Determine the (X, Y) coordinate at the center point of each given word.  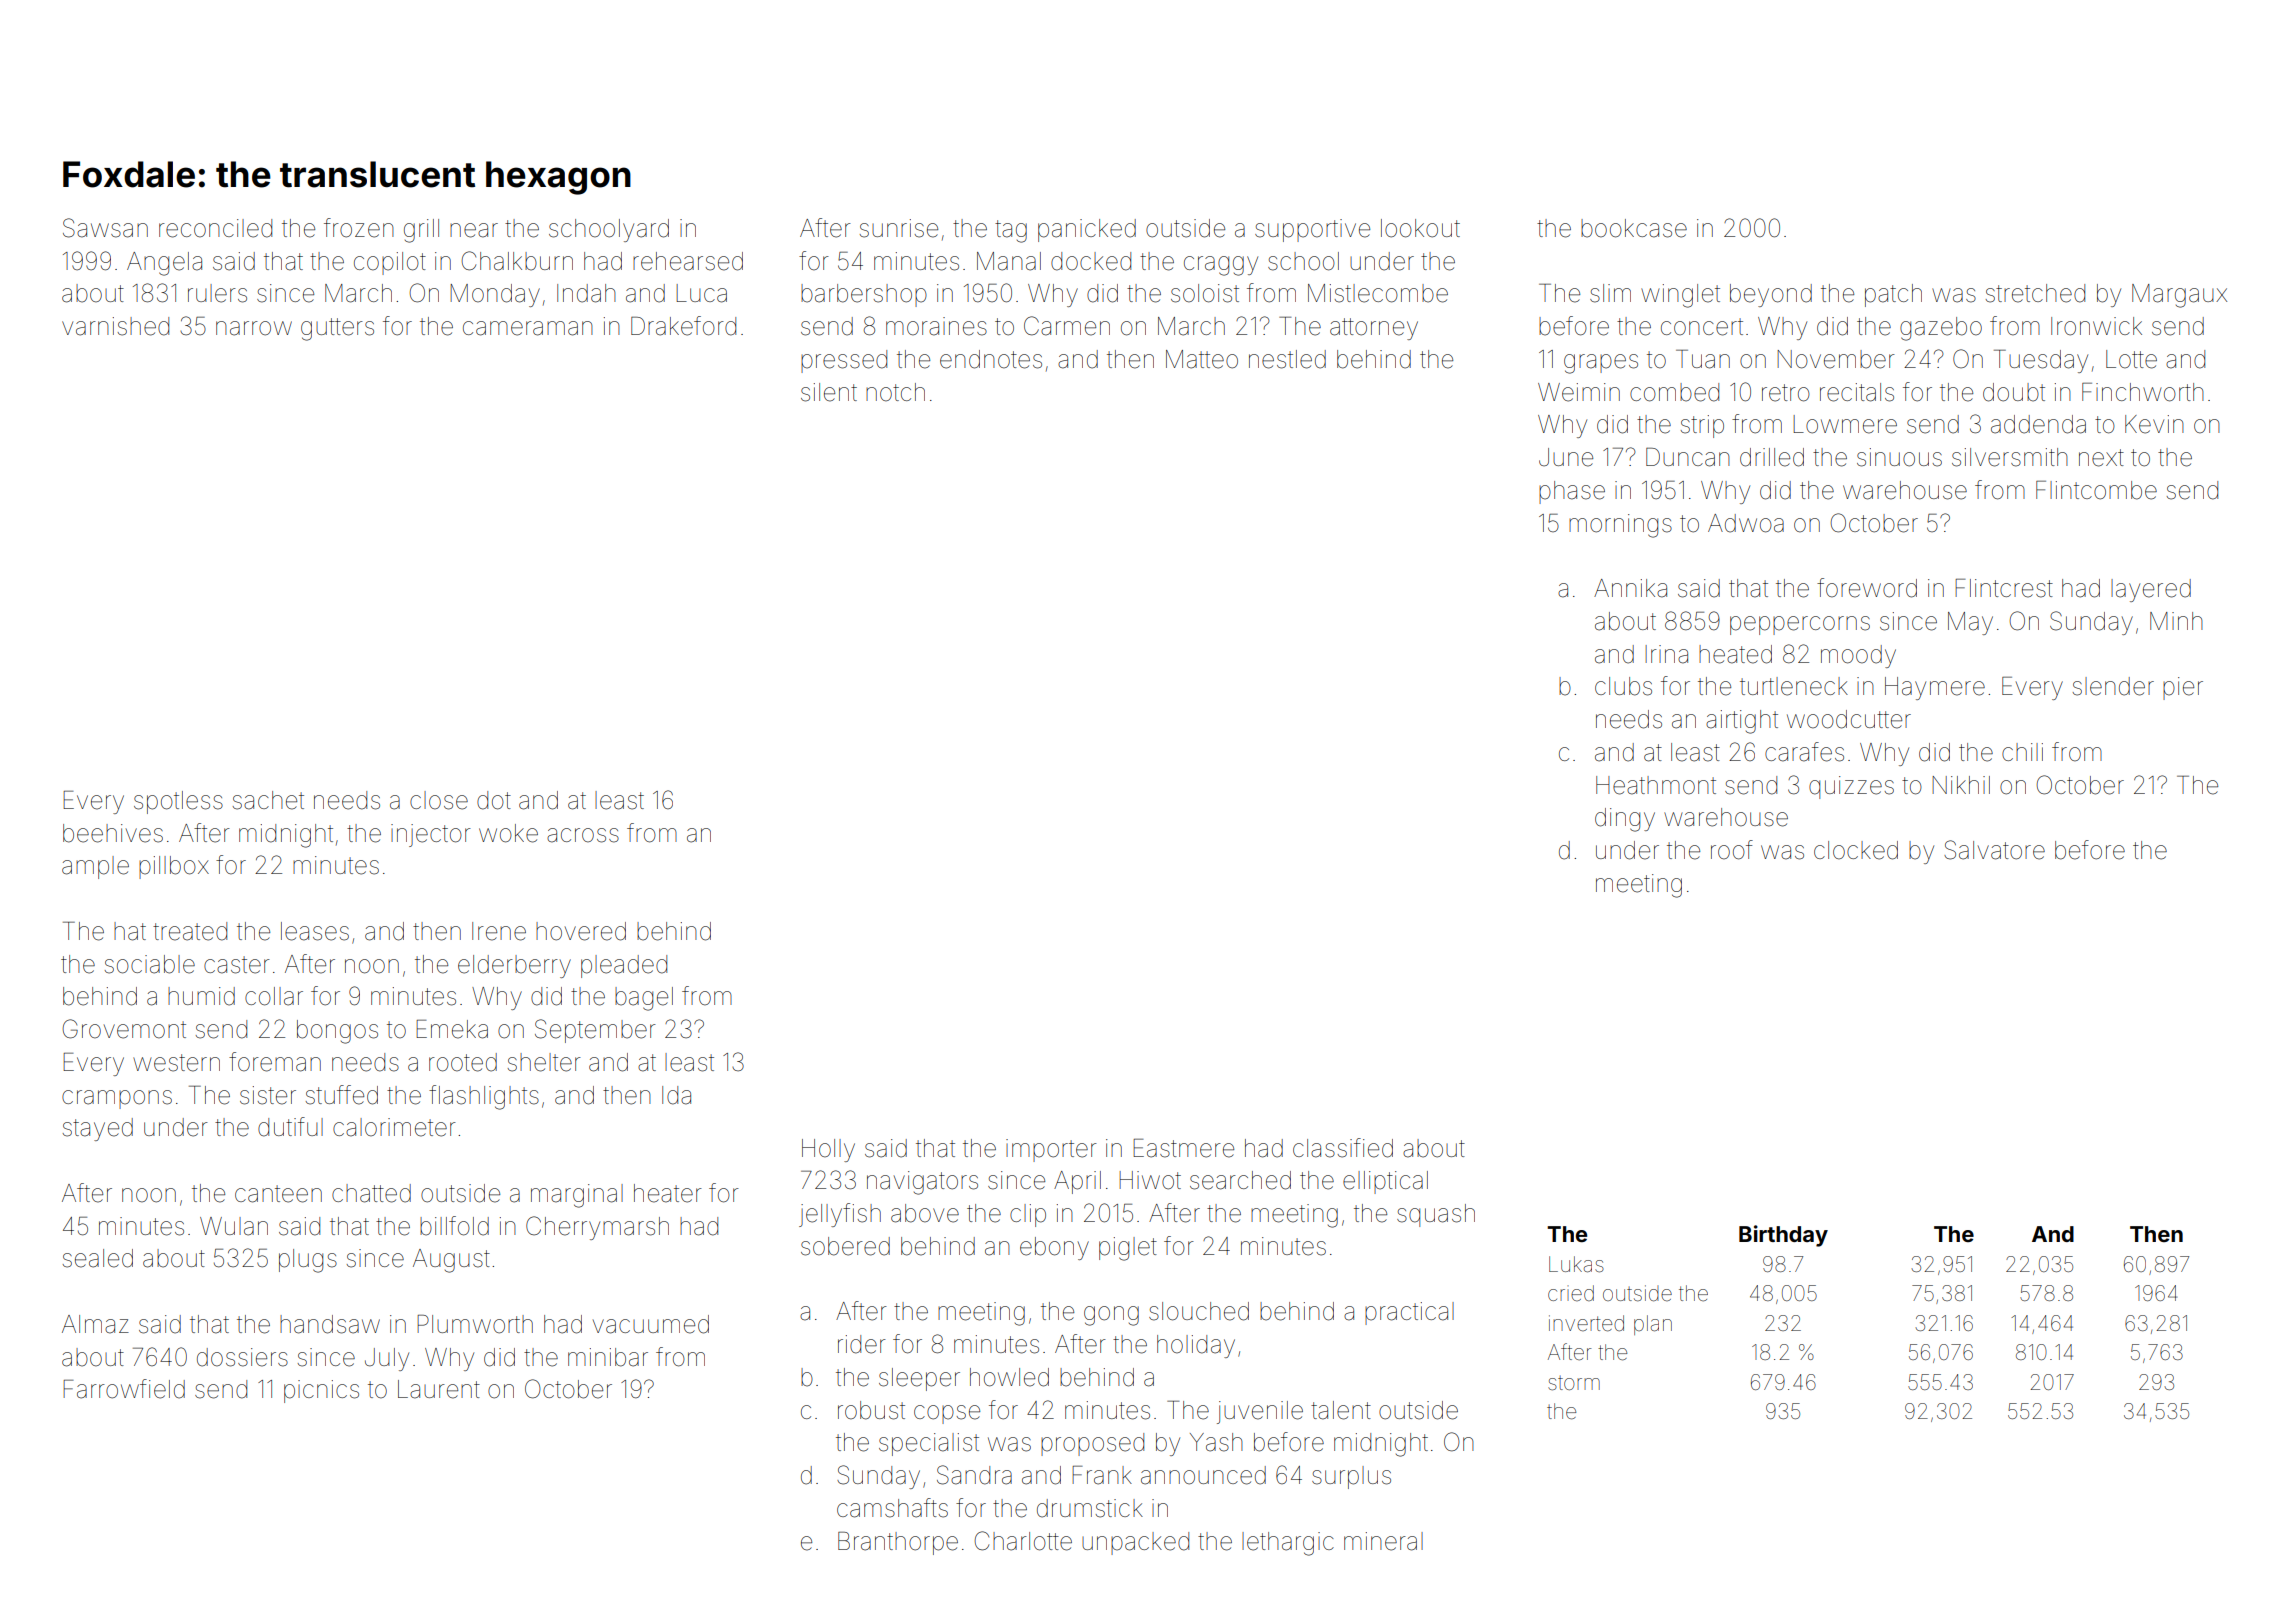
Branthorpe (898, 1543)
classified (1343, 1148)
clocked (1856, 850)
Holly (828, 1150)
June (1566, 457)
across (583, 835)
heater (668, 1193)
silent (829, 392)
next (2101, 458)
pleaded (624, 966)
